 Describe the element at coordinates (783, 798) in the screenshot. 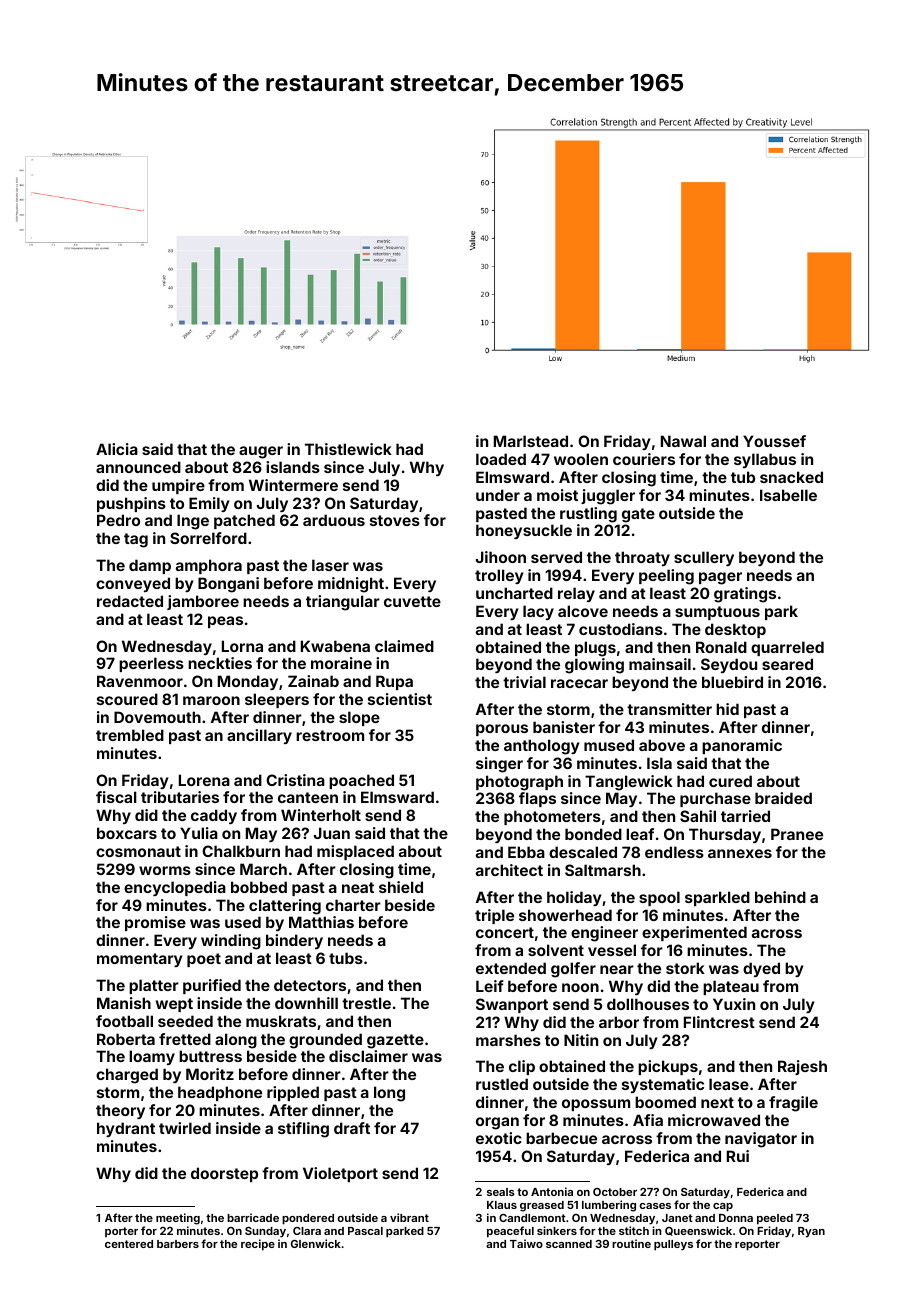

I see `braided` at that location.
